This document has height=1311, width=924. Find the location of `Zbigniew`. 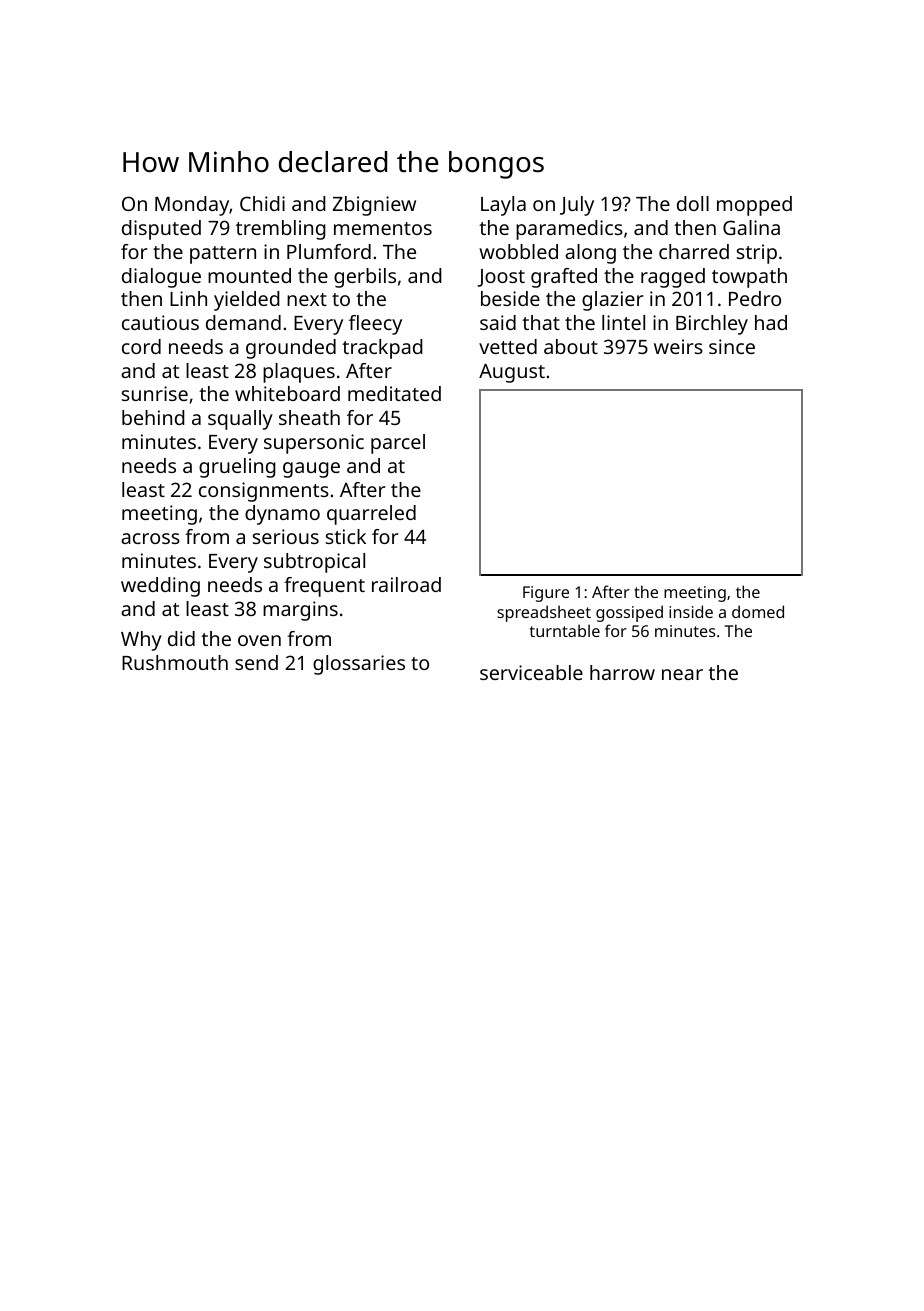

Zbigniew is located at coordinates (374, 206).
